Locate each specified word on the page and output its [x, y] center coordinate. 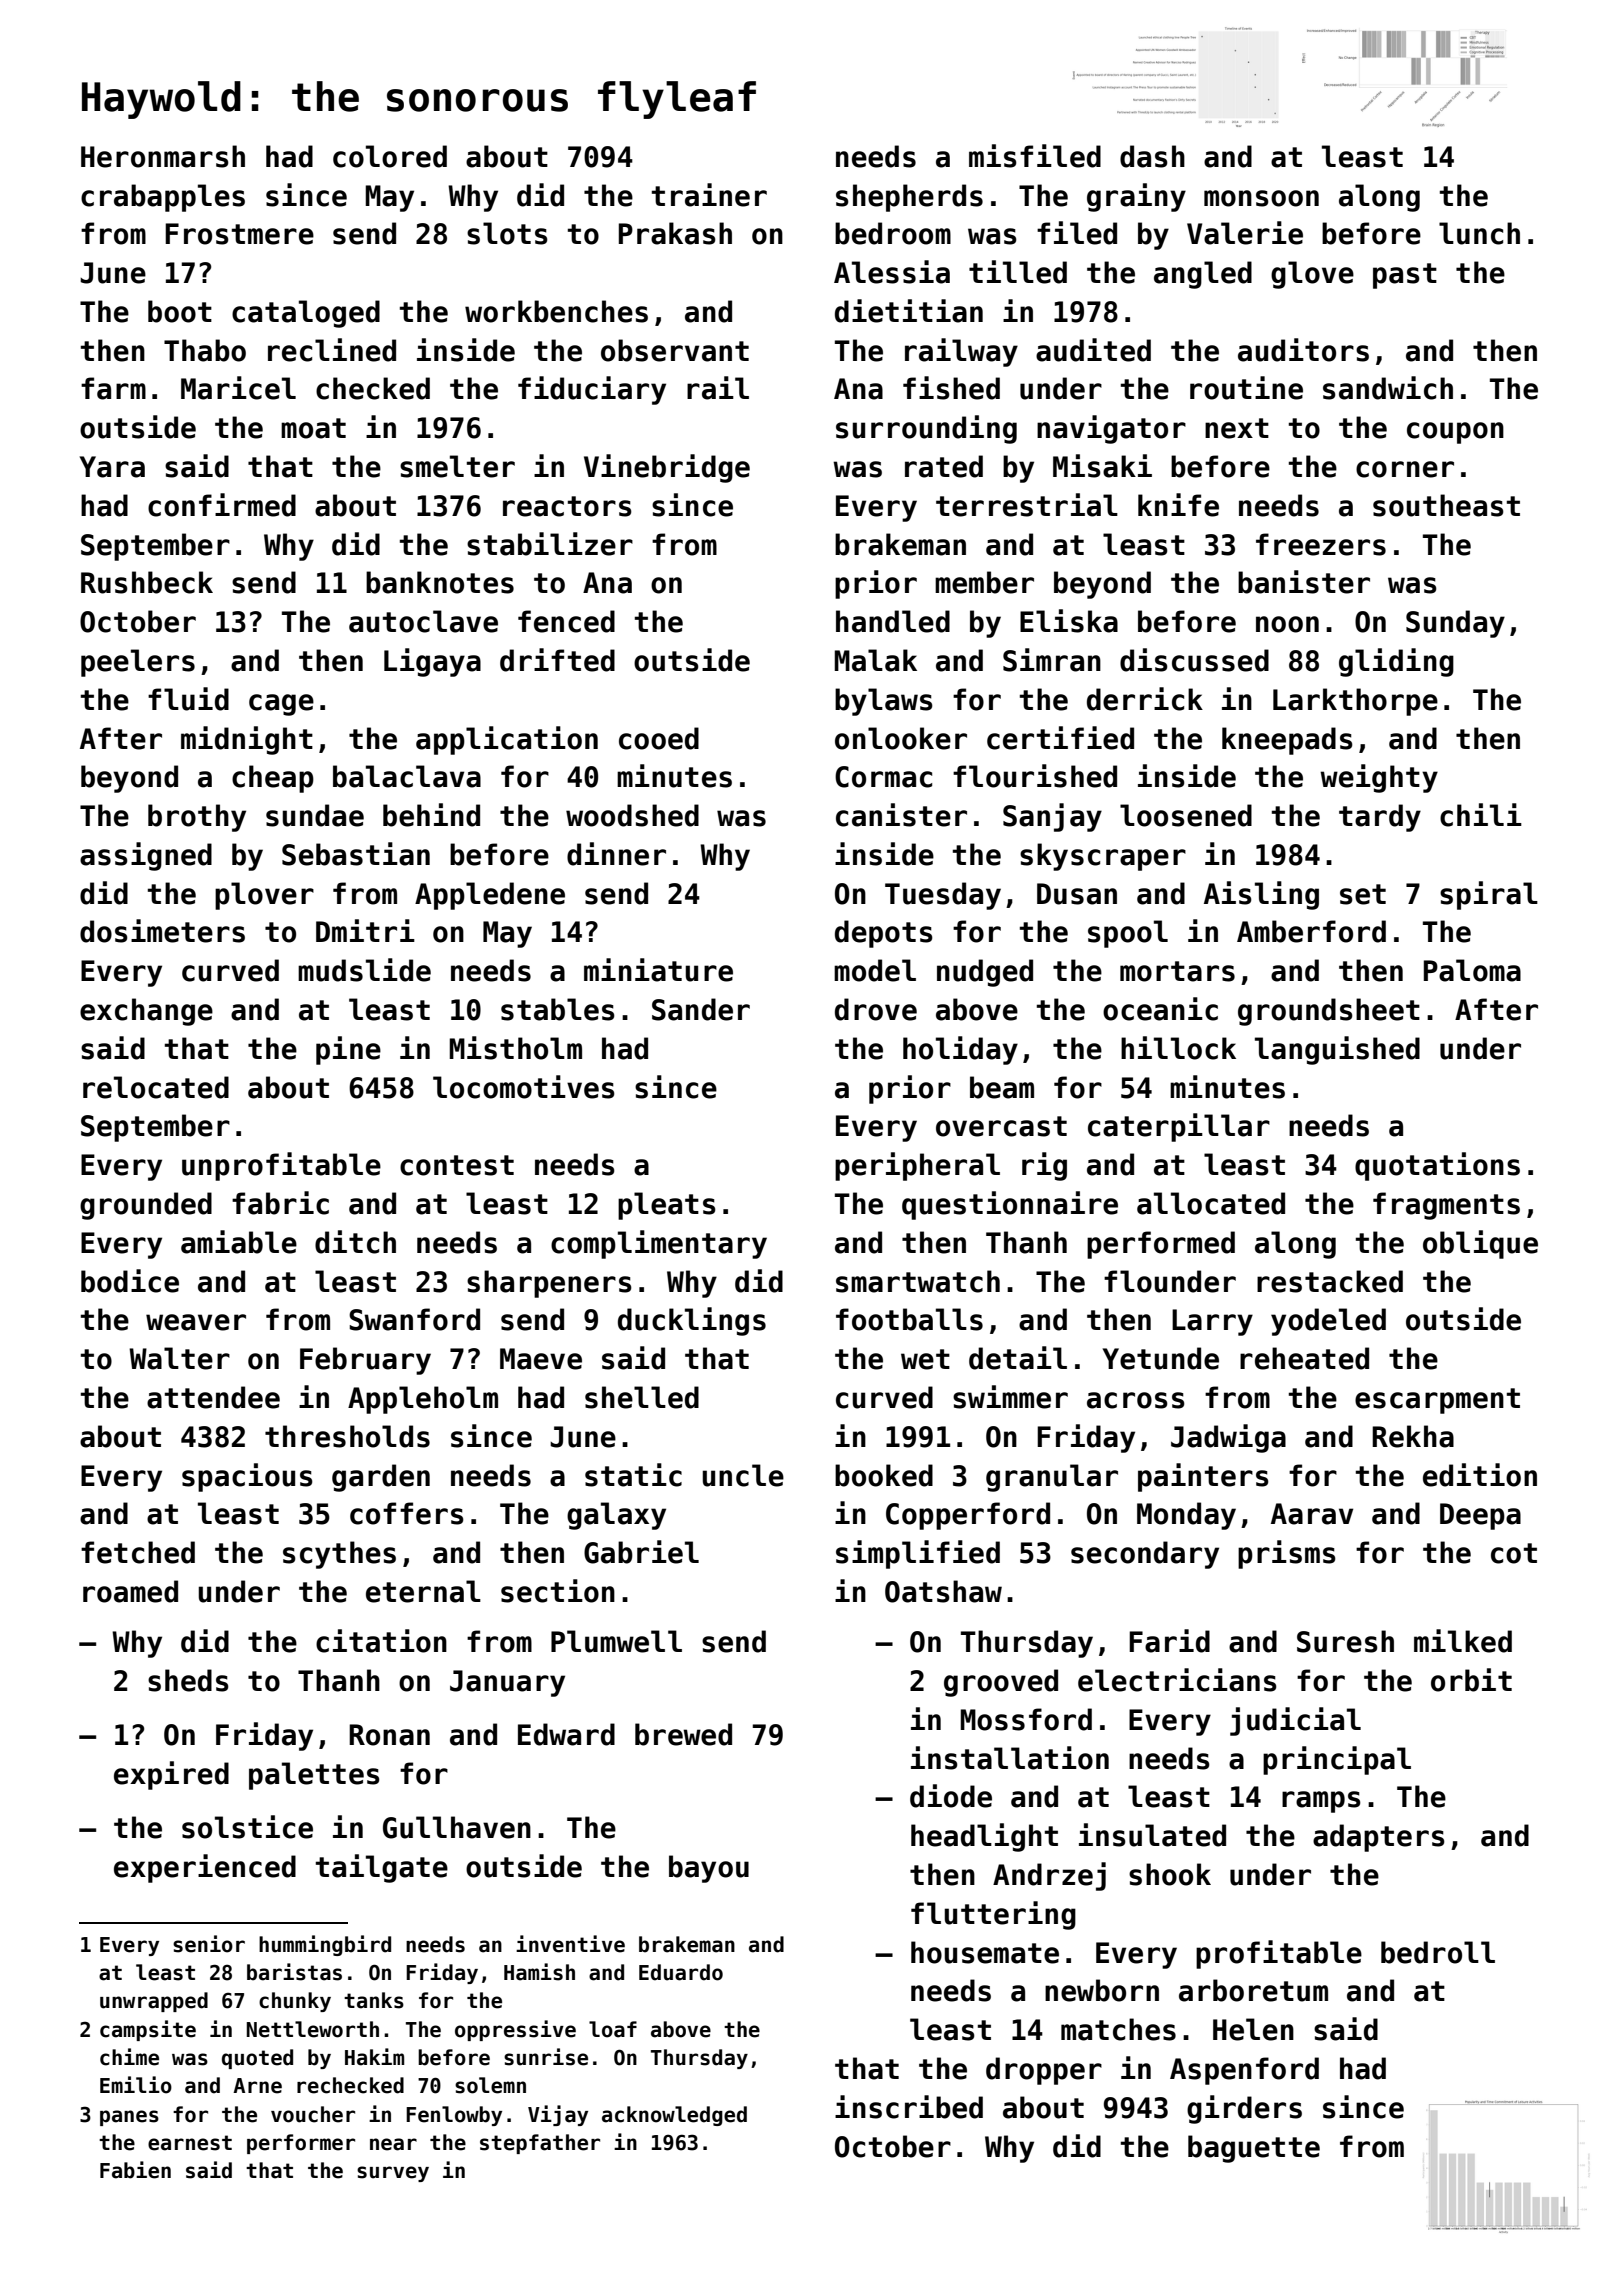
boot [180, 311]
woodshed [632, 815]
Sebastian [356, 854]
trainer [709, 195]
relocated [156, 1087]
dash [1152, 156]
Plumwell [616, 1641]
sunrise [546, 2057]
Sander [701, 1009]
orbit [1471, 1680]
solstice [247, 1827]
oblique [1480, 1244]
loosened [1186, 815]
